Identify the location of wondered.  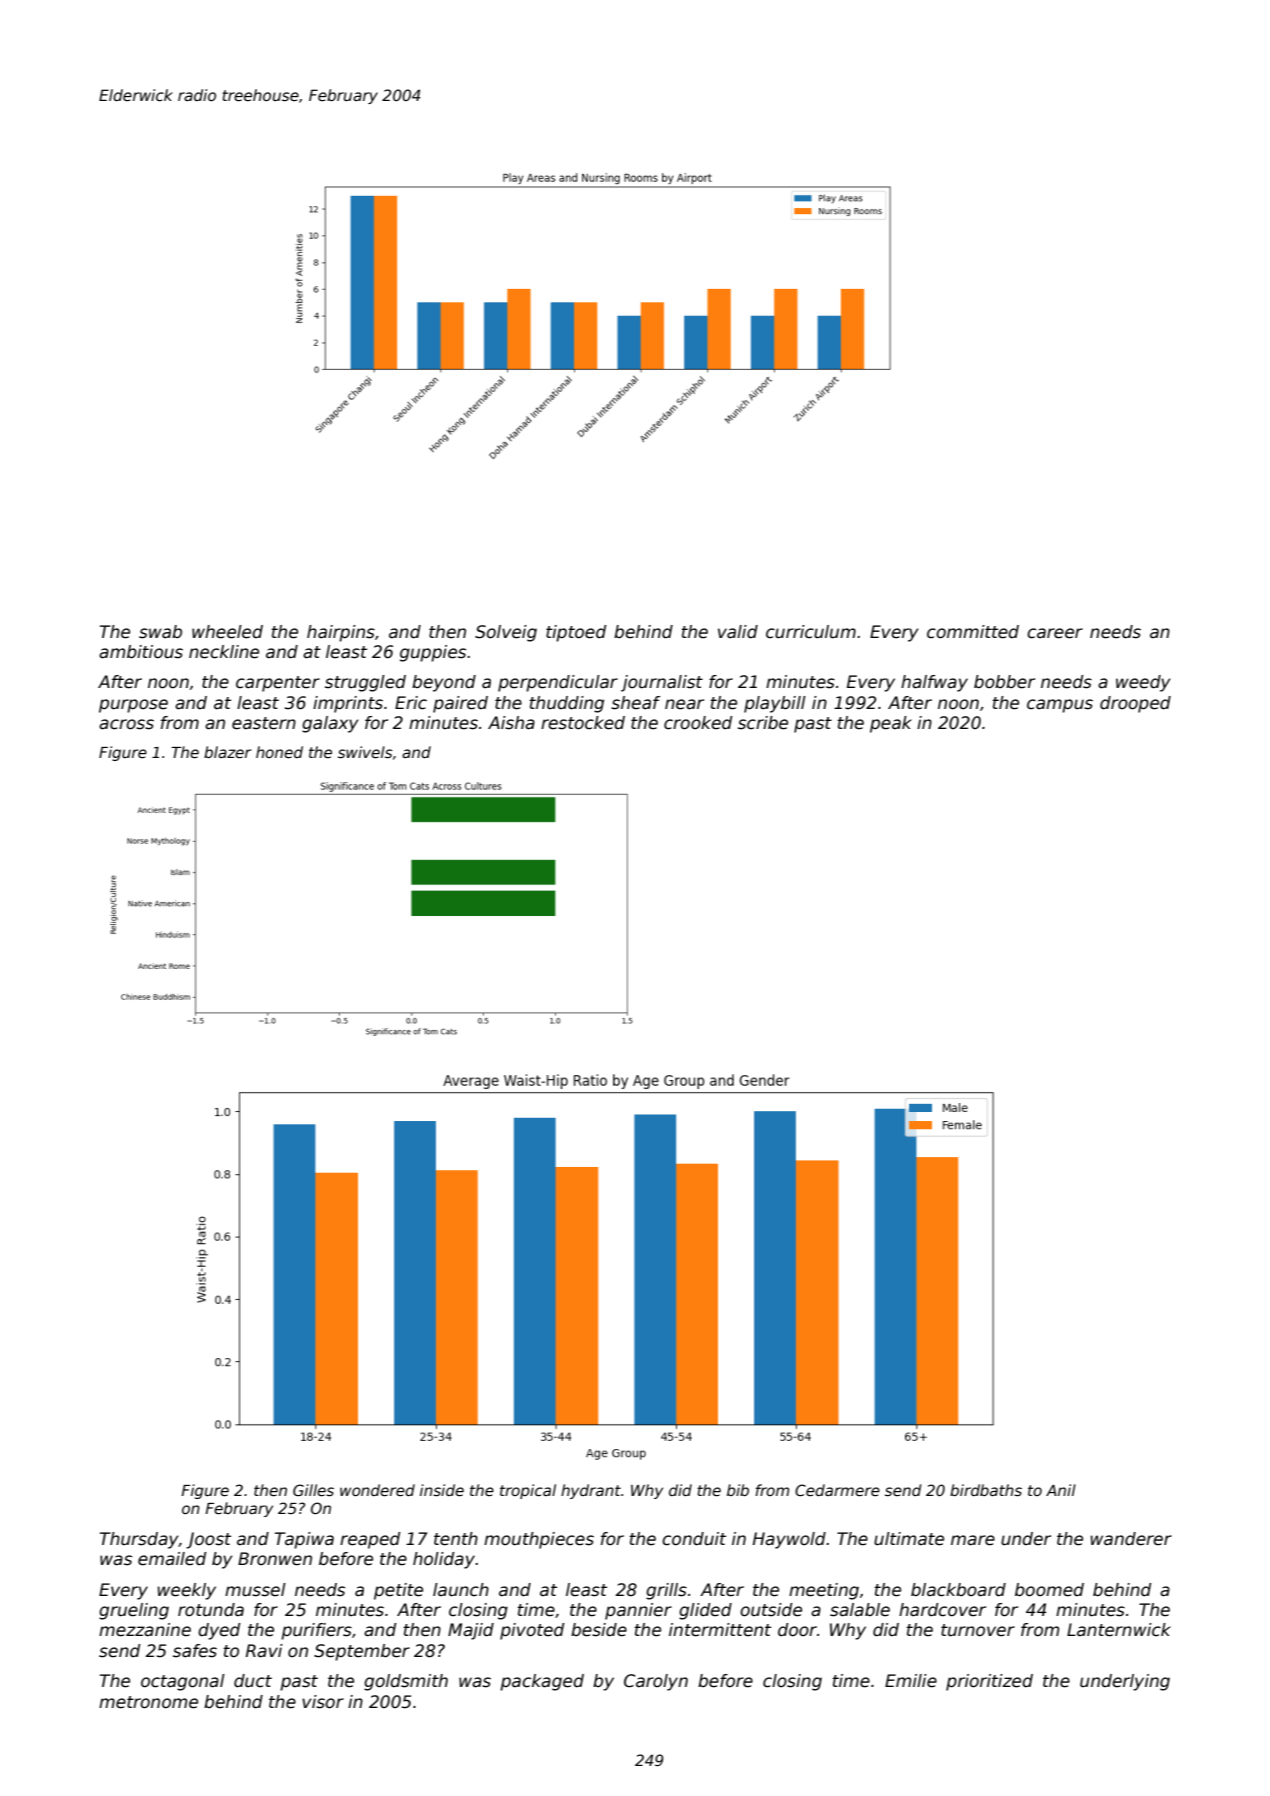
(377, 1490).
